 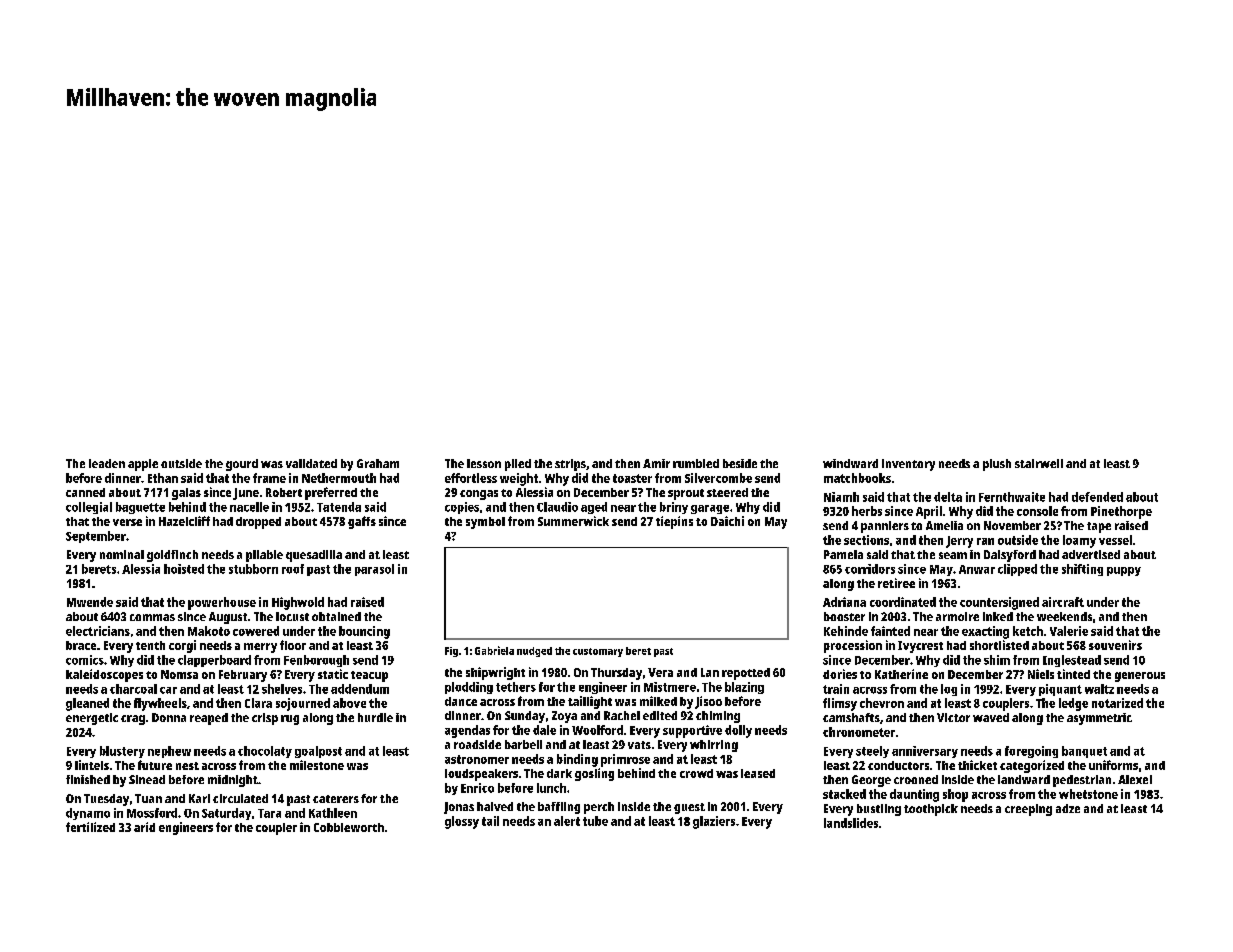 What do you see at coordinates (559, 773) in the document?
I see `dark` at bounding box center [559, 773].
